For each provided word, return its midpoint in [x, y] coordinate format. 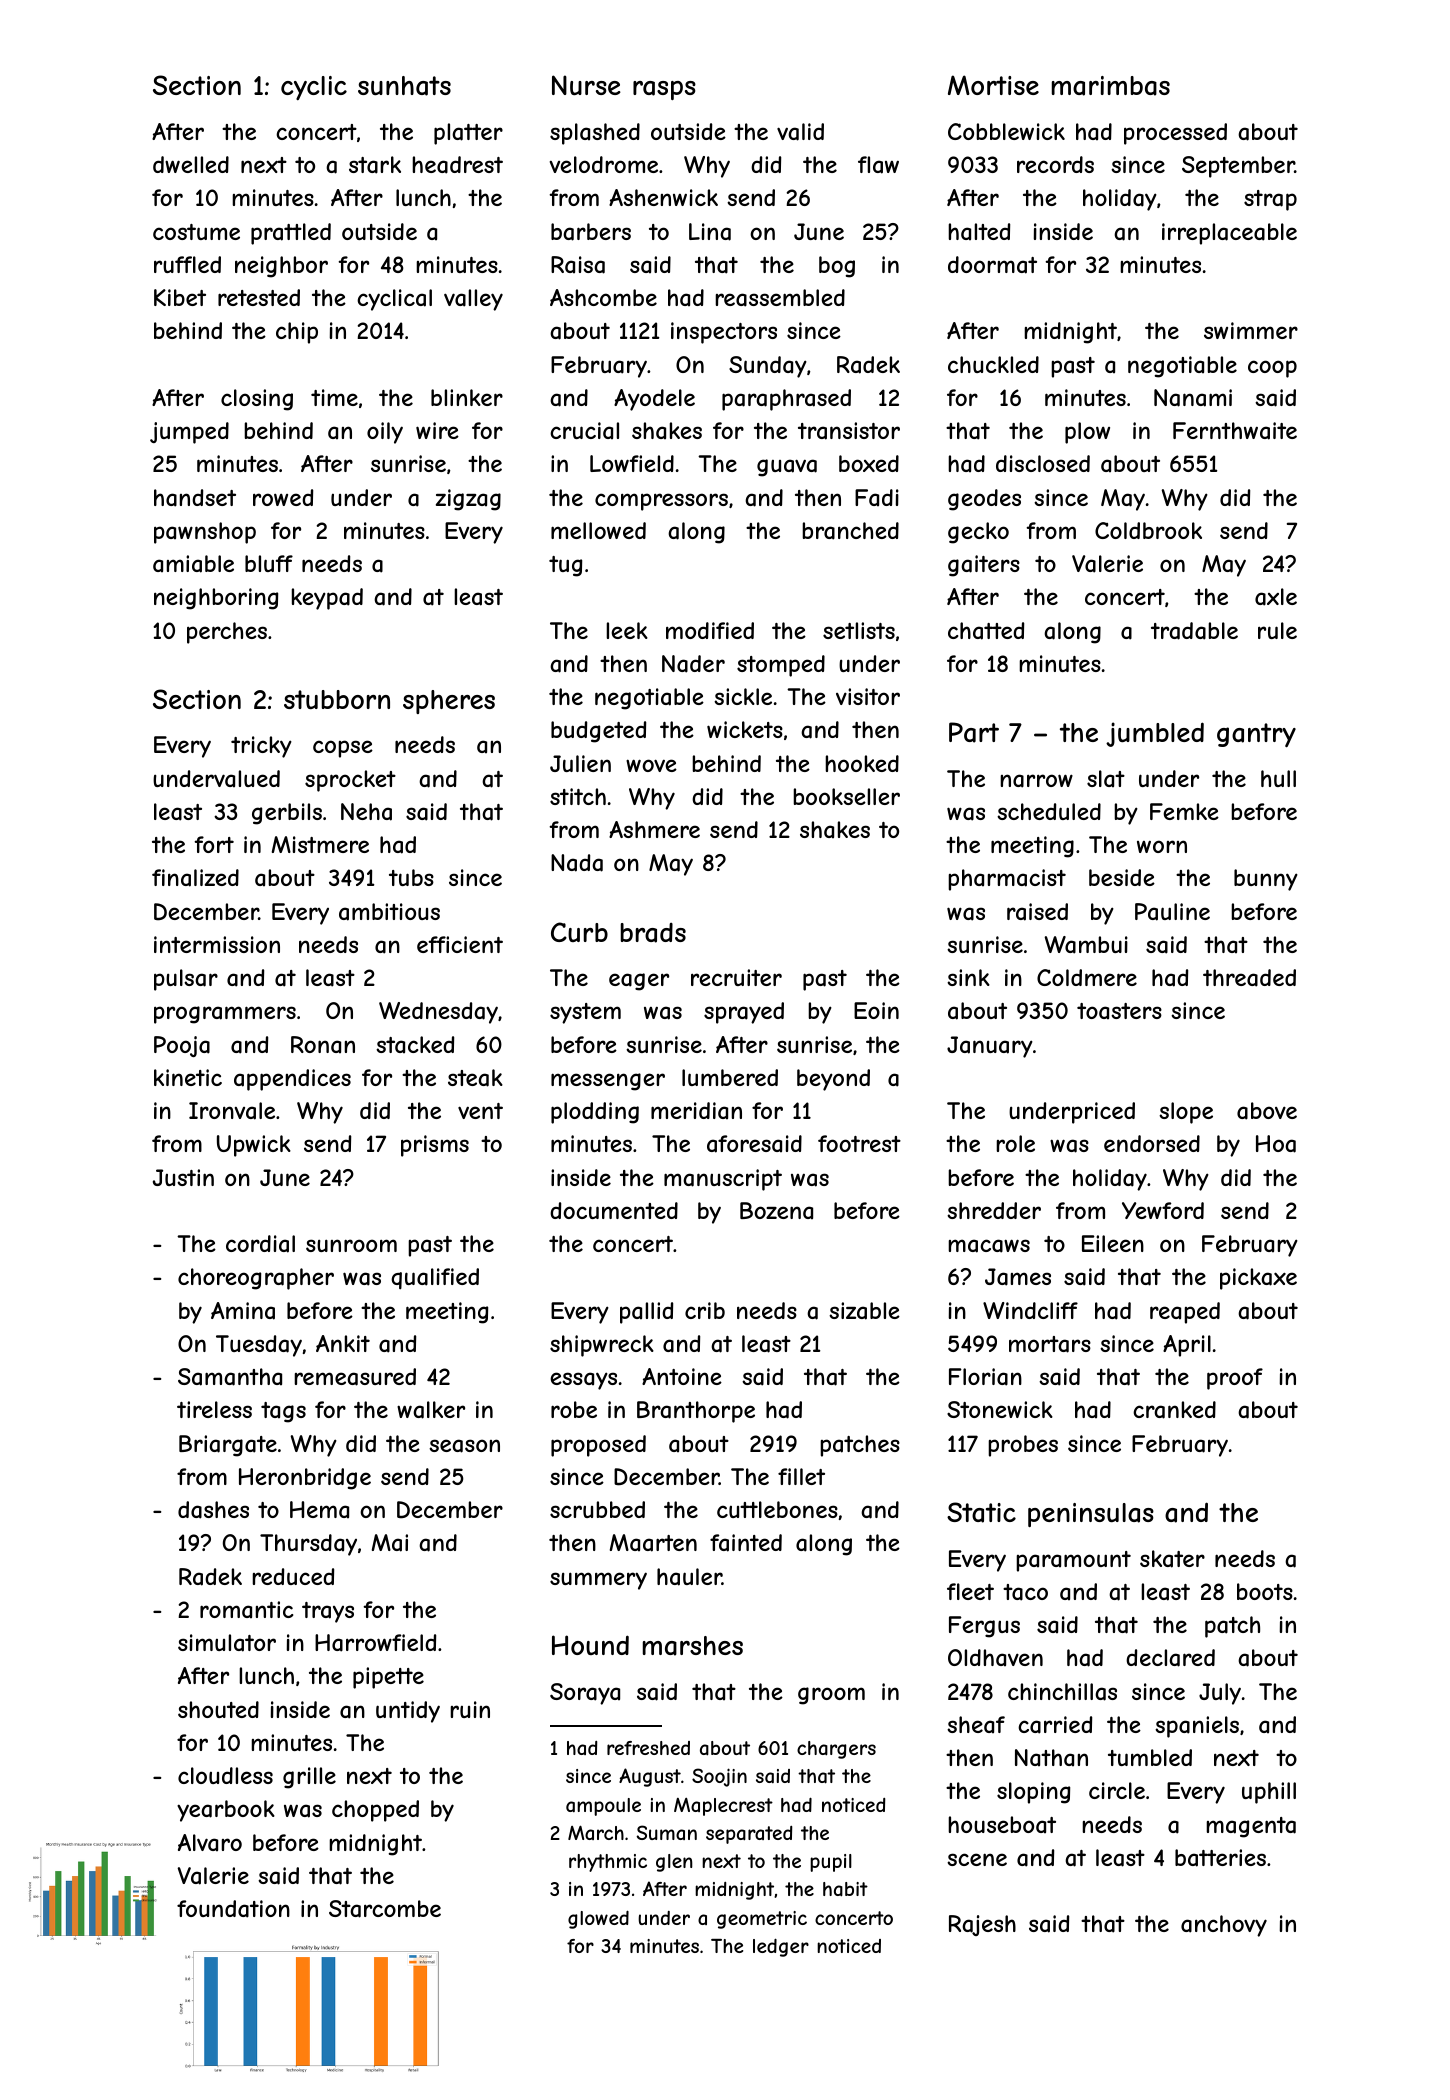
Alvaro [210, 1843]
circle [1117, 1790]
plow [1087, 433]
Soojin [719, 1777]
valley [473, 300]
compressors [661, 502]
